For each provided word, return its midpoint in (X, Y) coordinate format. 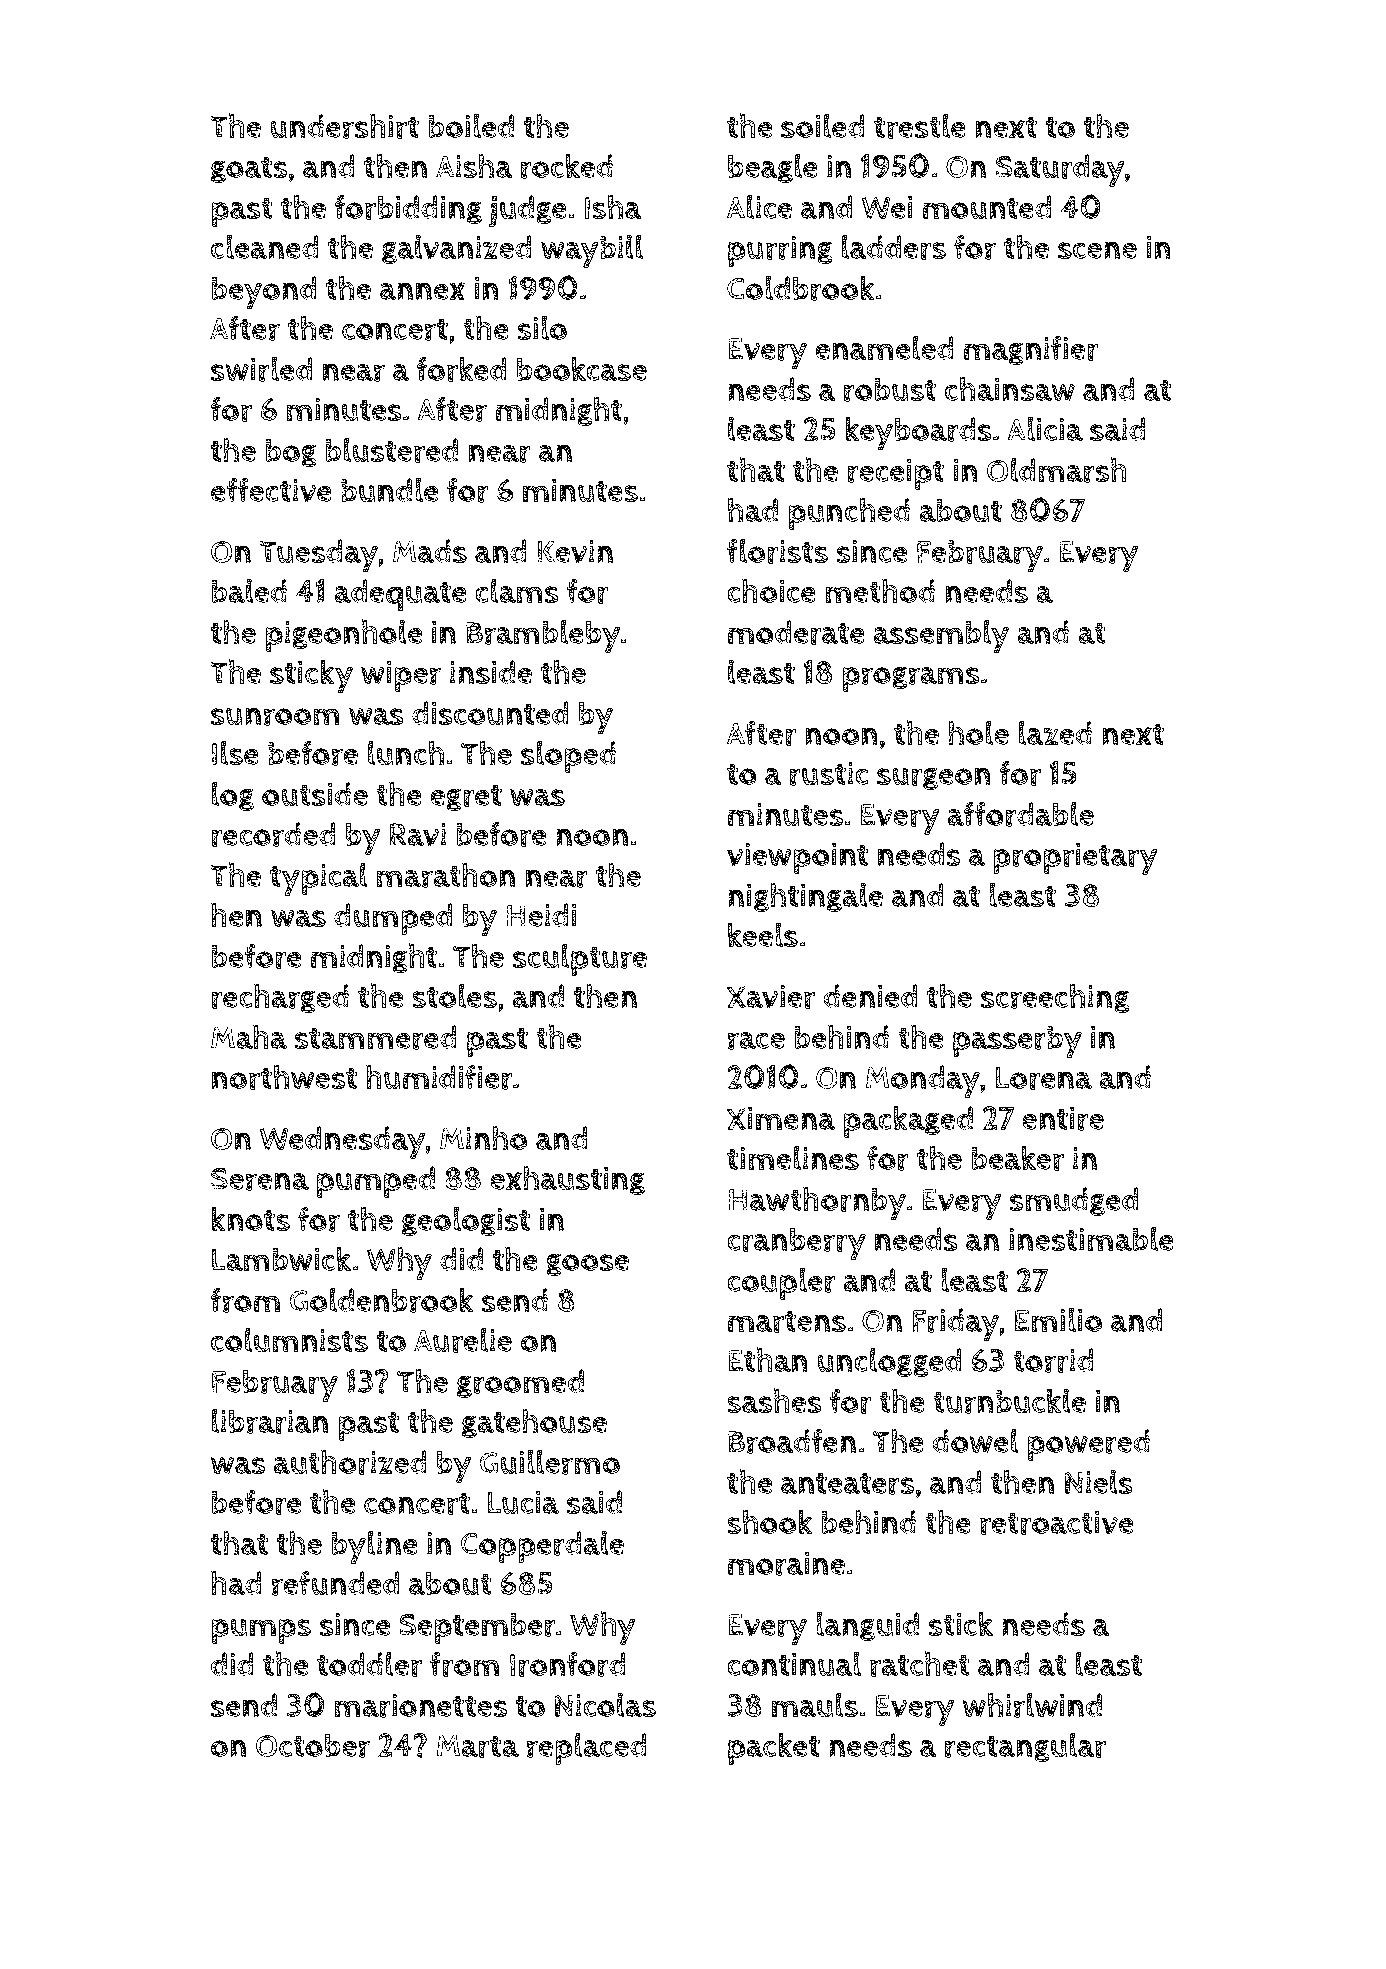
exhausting (567, 1180)
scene (1097, 250)
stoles (454, 996)
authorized (350, 1462)
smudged (1074, 1201)
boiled (471, 125)
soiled (823, 126)
